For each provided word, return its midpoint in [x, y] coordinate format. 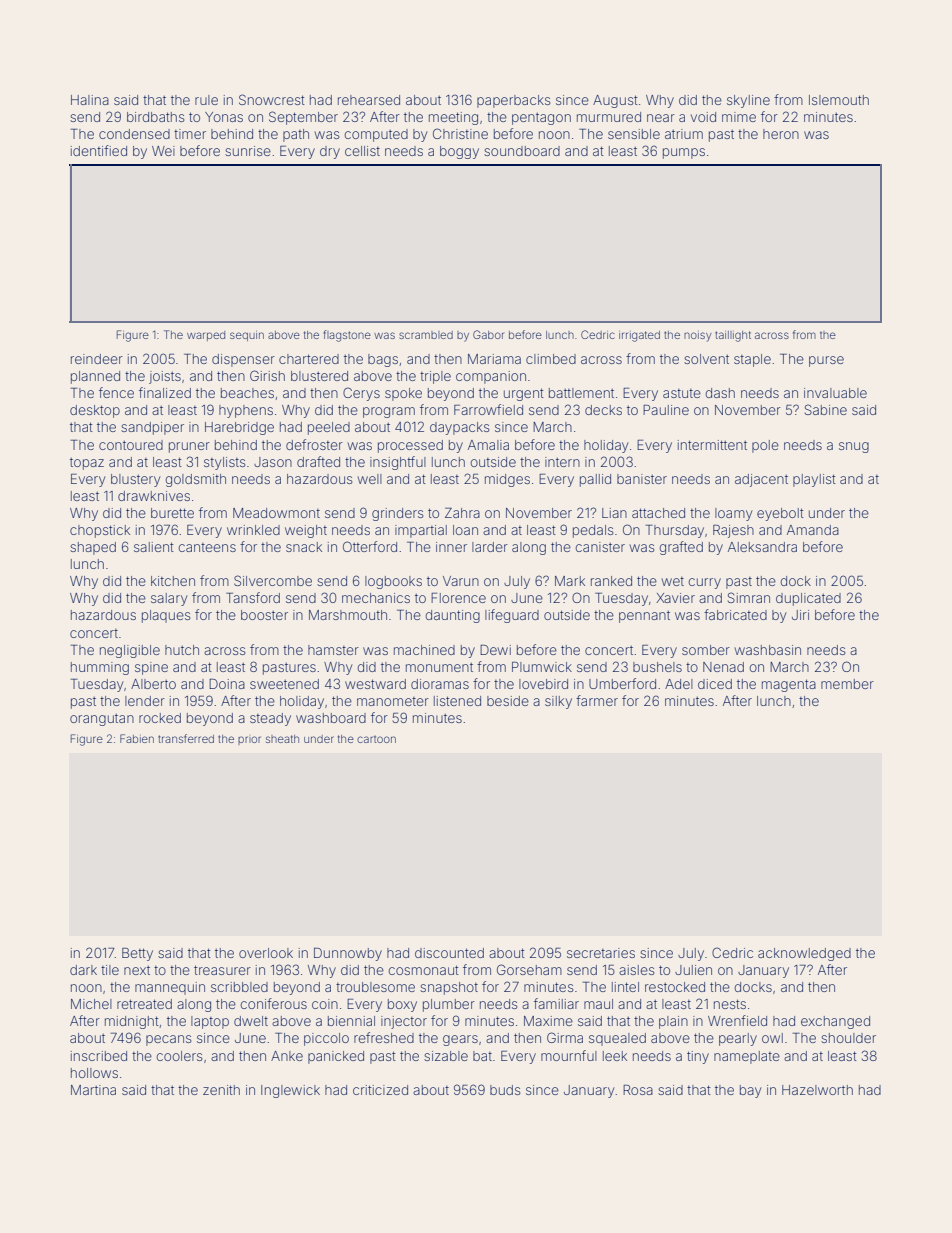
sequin [247, 336]
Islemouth [839, 100]
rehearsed [369, 100]
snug [854, 447]
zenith [221, 1090]
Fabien [137, 738]
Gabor [488, 334]
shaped [93, 548]
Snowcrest [272, 99]
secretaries [601, 953]
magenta [789, 685]
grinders [397, 514]
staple [752, 360]
